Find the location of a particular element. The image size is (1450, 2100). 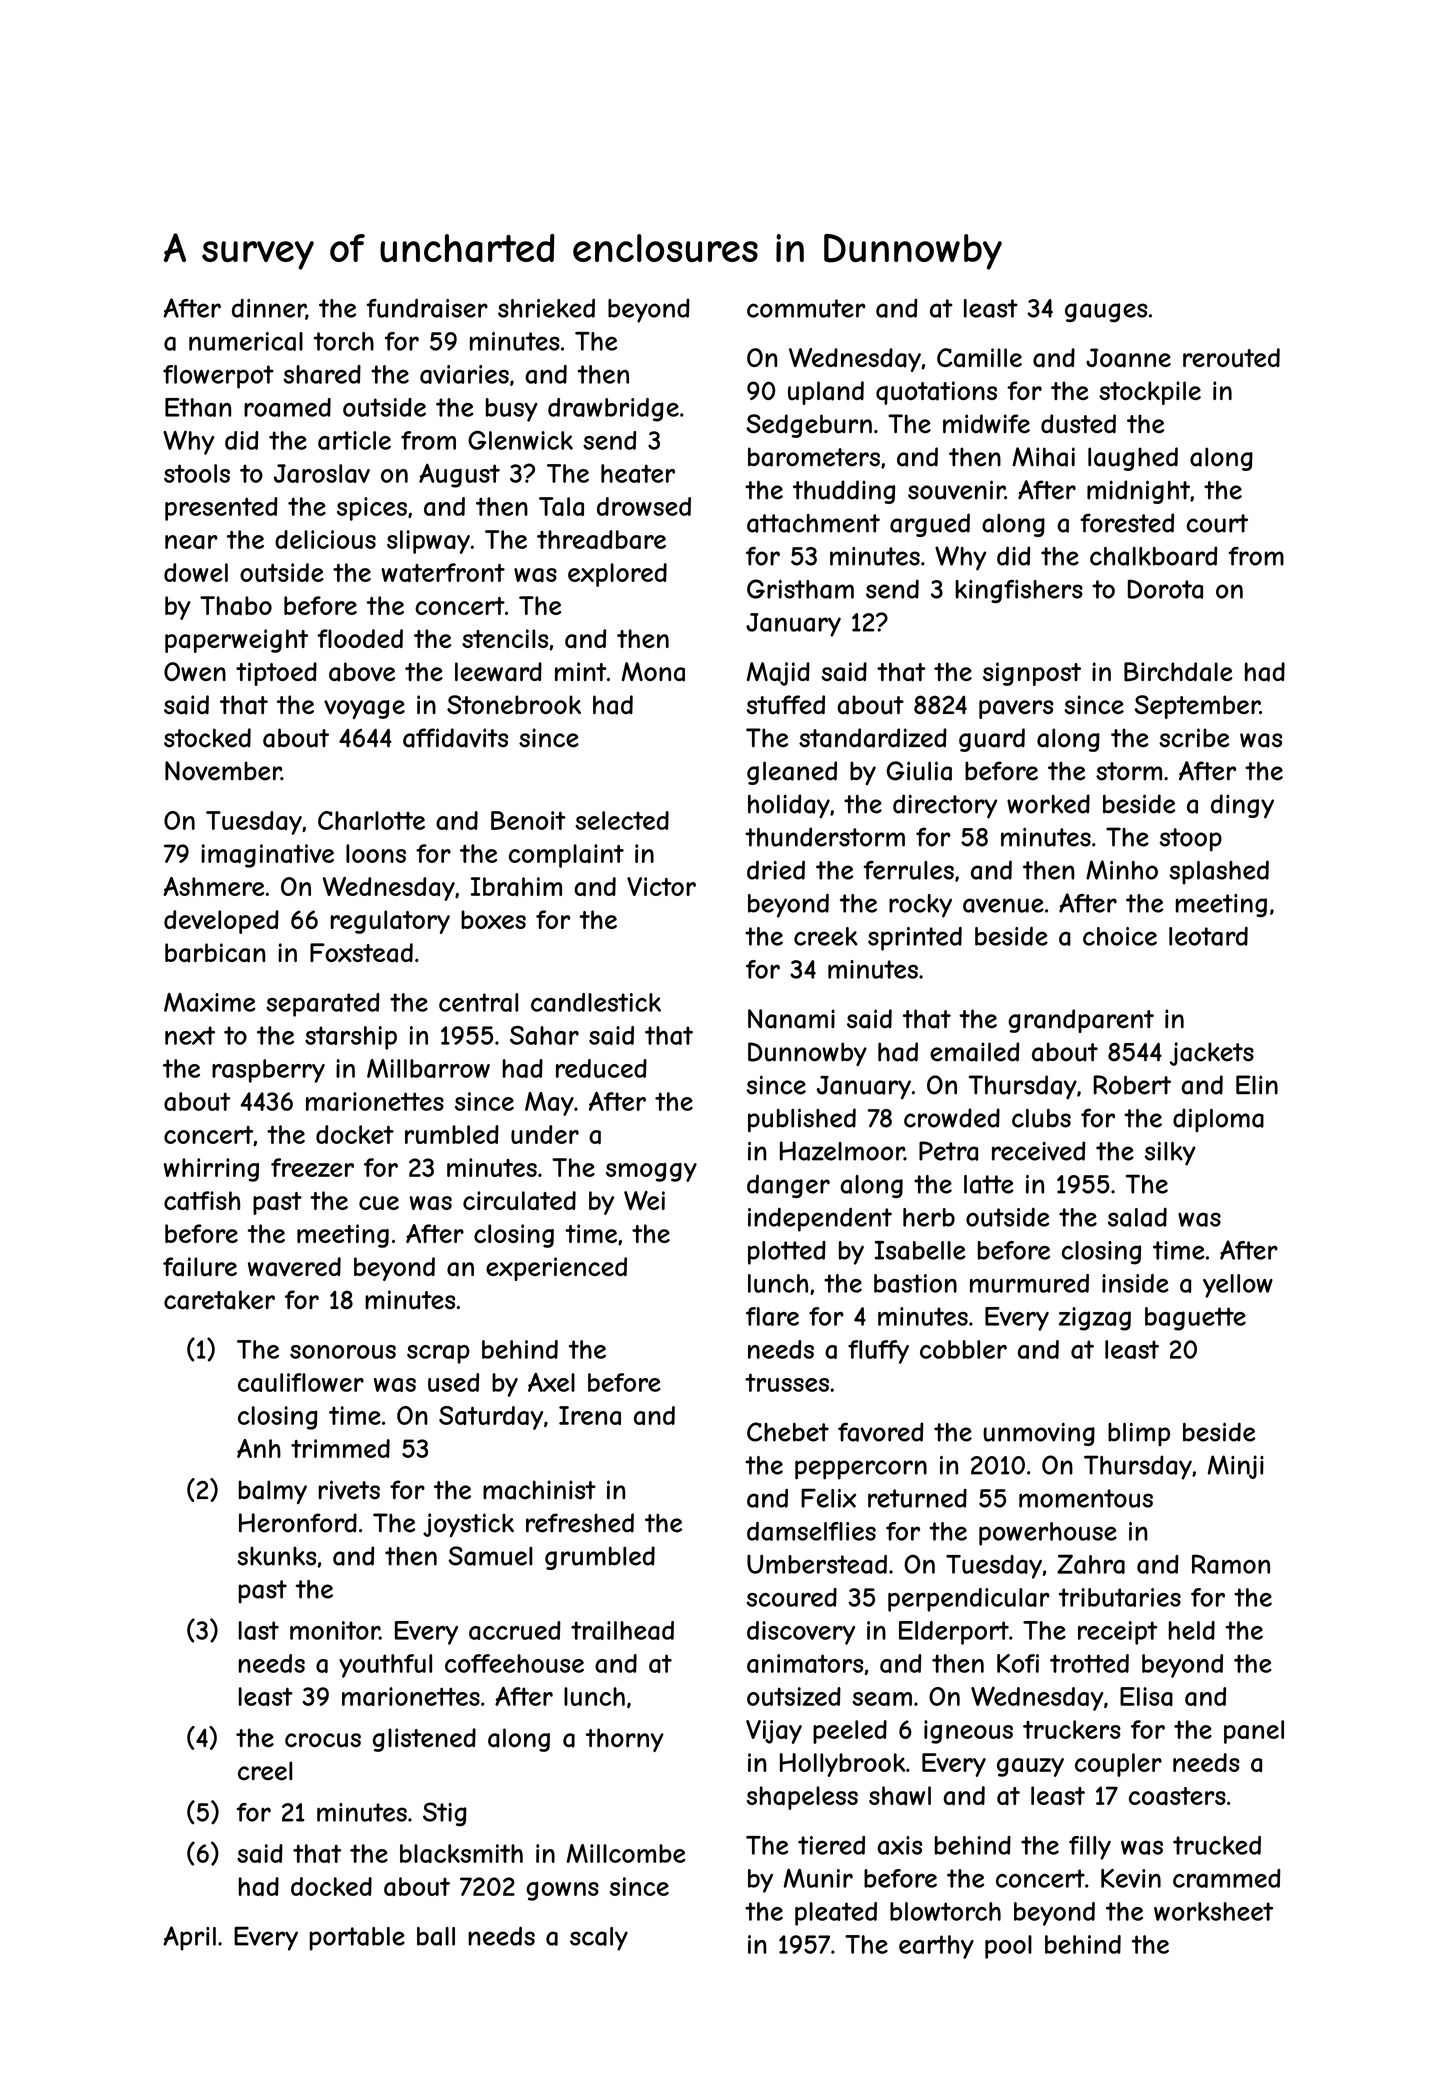

fundraiser is located at coordinates (427, 308).
